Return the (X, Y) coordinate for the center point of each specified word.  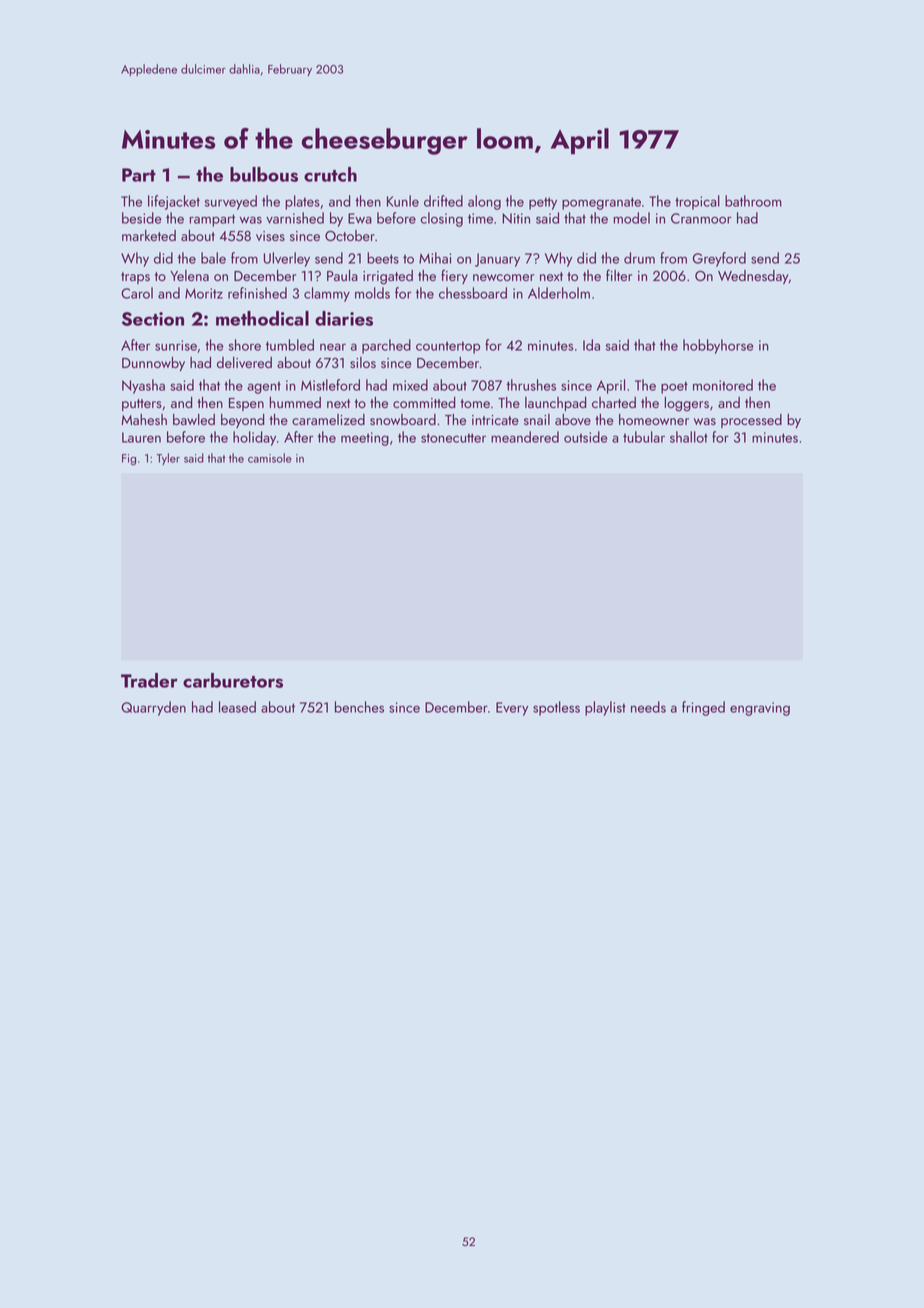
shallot (689, 437)
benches (359, 707)
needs (648, 707)
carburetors (233, 680)
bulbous (264, 174)
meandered (525, 437)
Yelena (189, 275)
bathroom (753, 201)
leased (237, 707)
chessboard (473, 293)
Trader (149, 680)
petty (543, 203)
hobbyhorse (718, 346)
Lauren (141, 437)
